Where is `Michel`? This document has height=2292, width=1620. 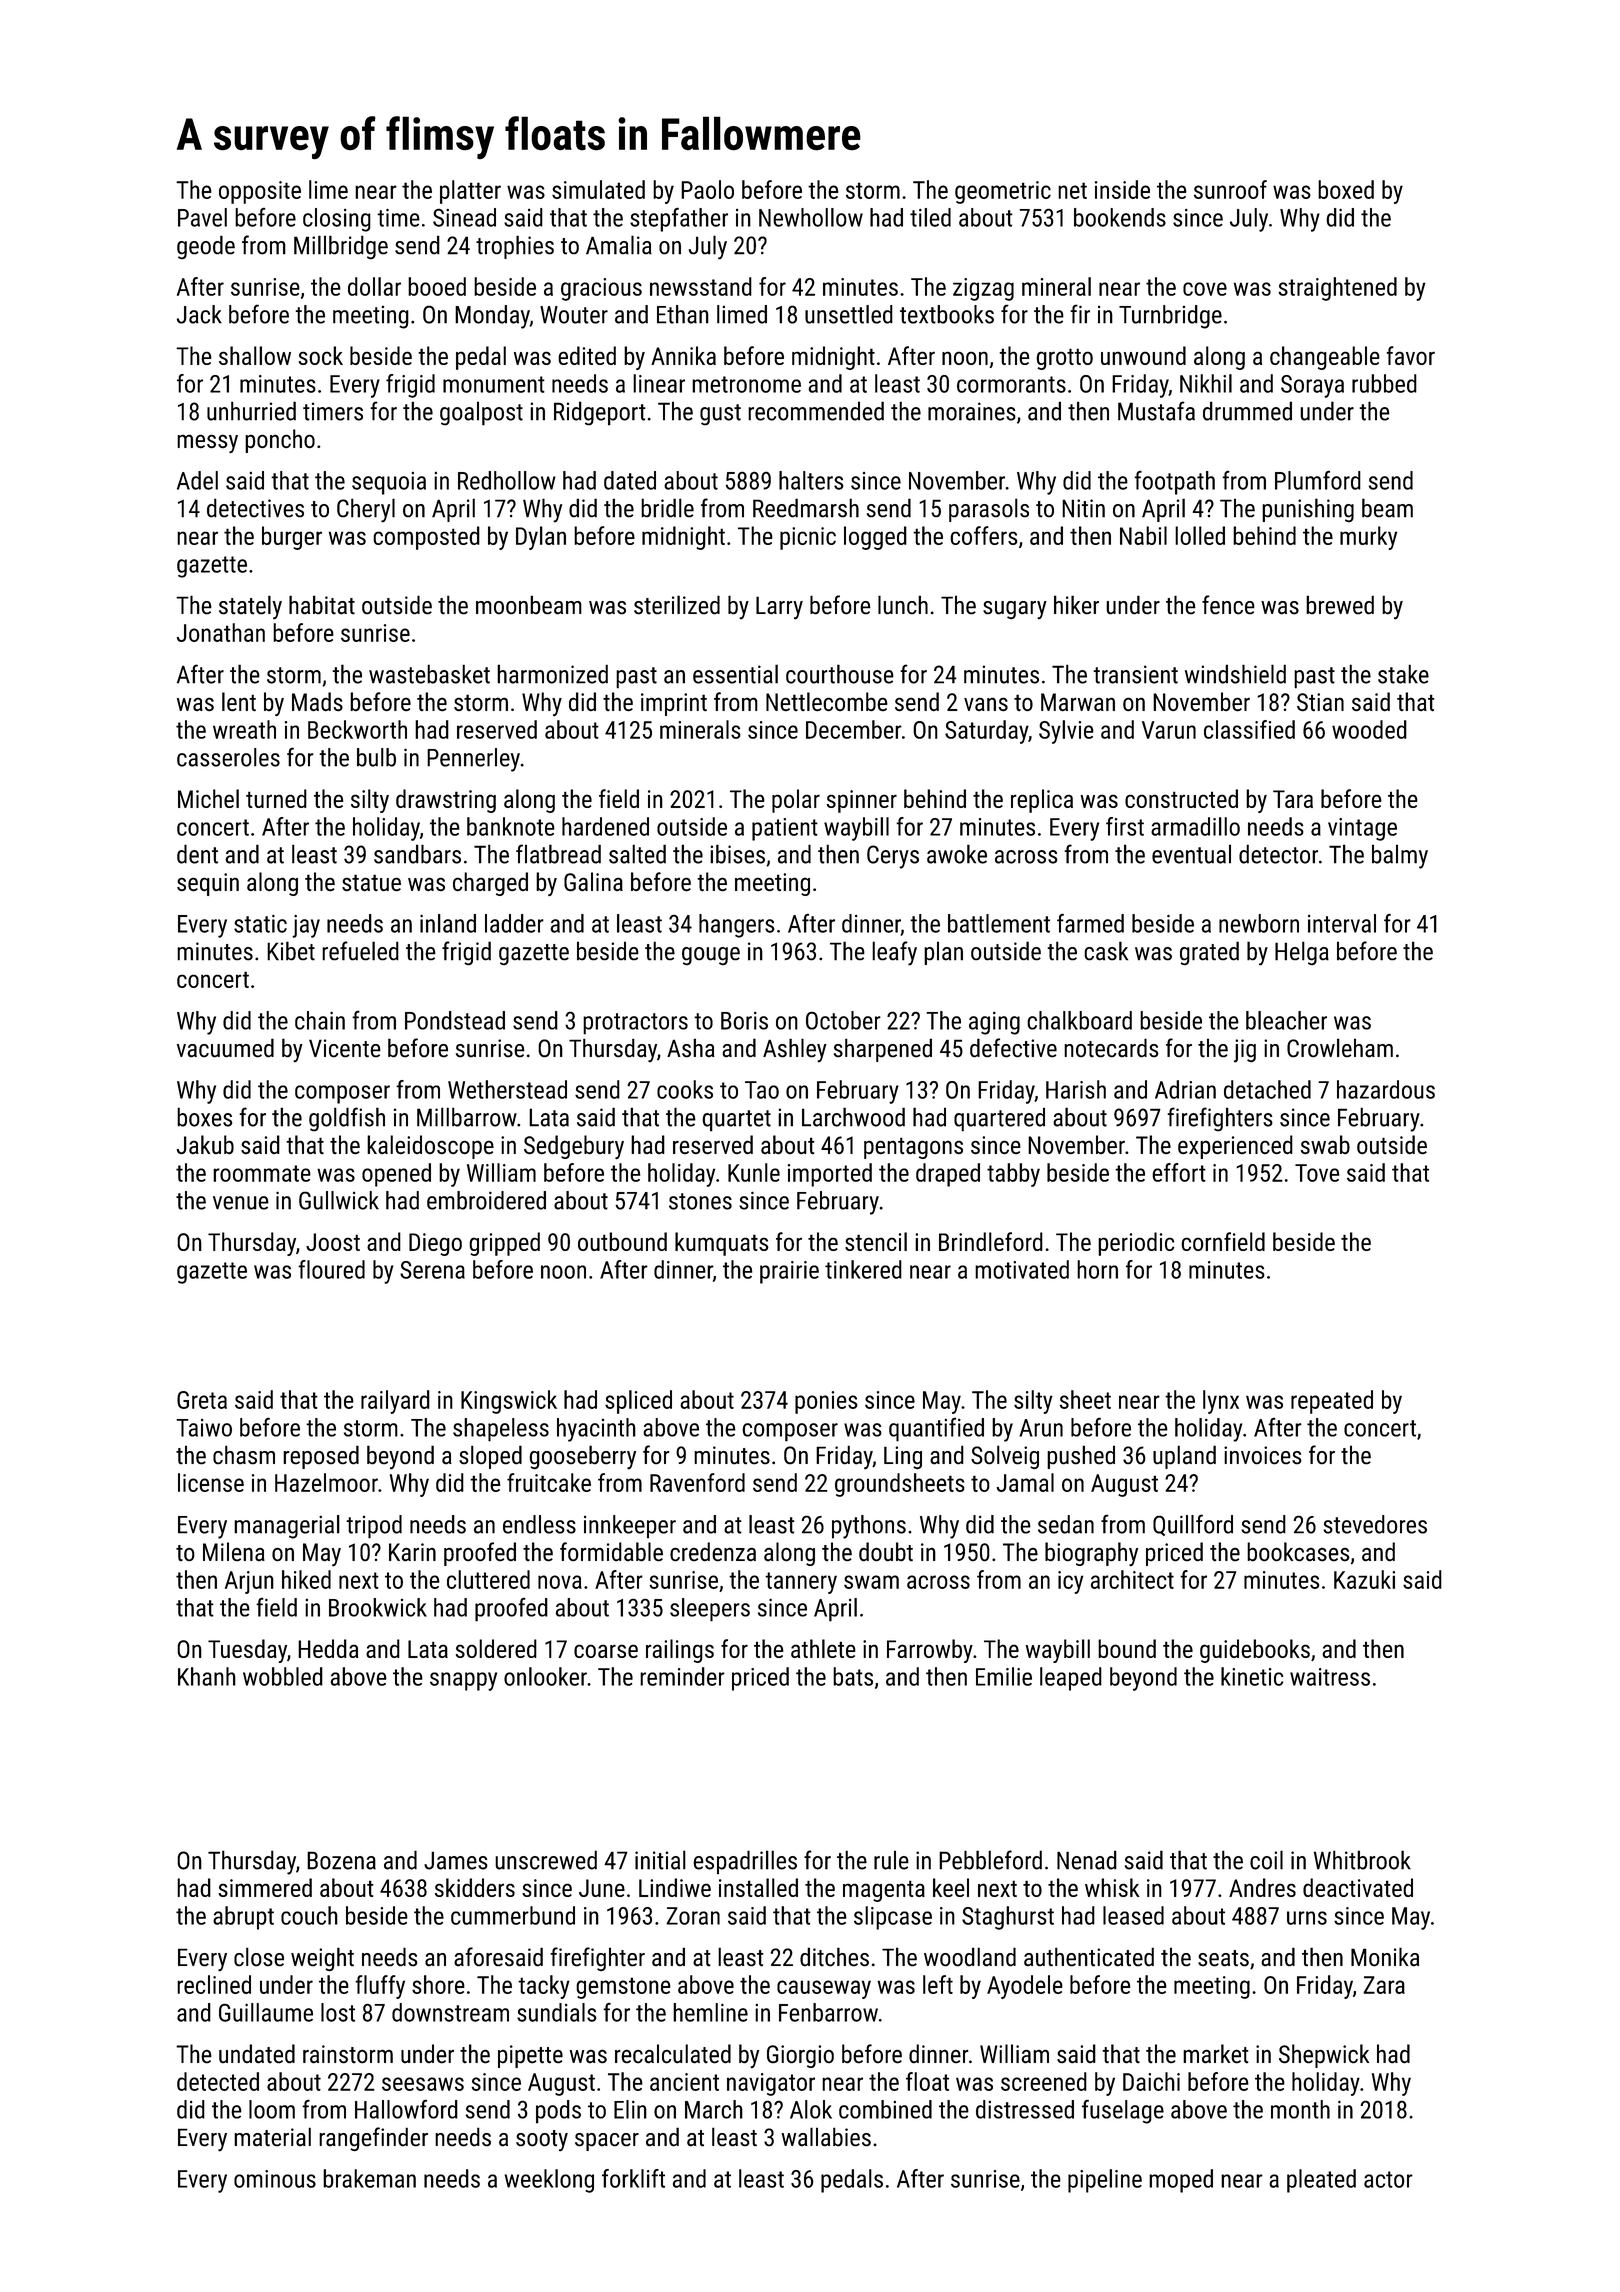
Michel is located at coordinates (208, 798).
